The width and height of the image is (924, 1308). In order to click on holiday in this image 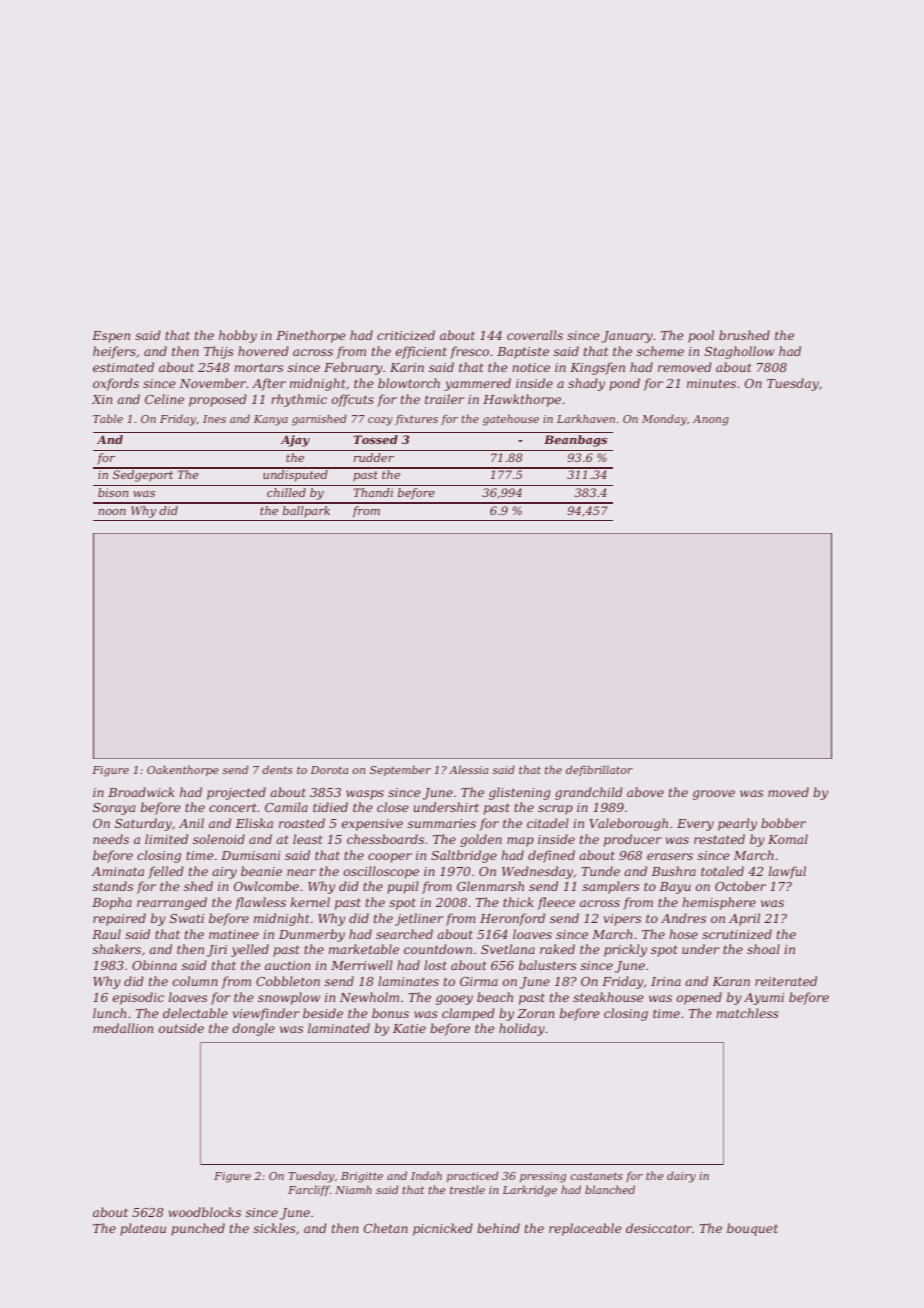, I will do `click(522, 1029)`.
